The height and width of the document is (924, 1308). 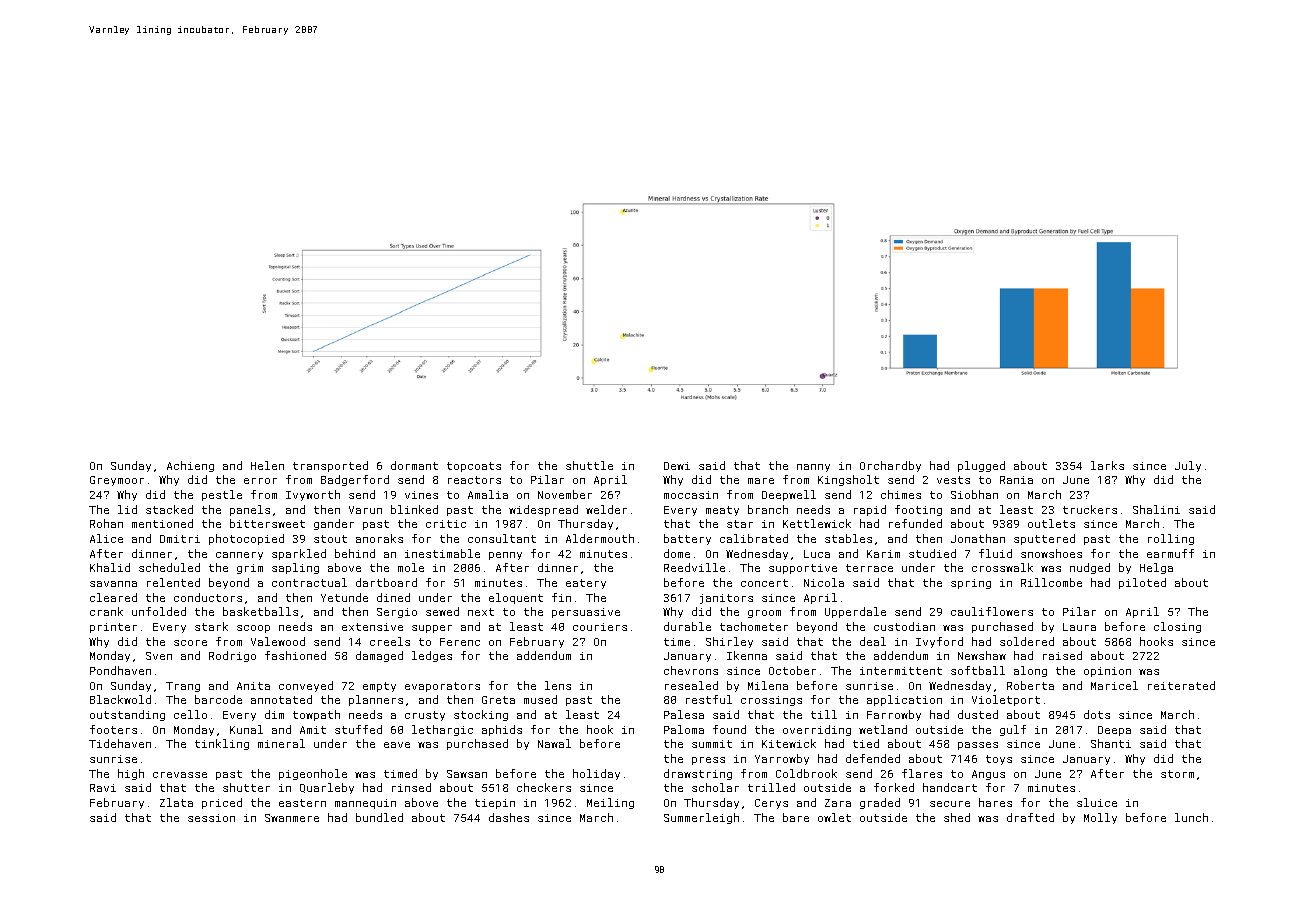 What do you see at coordinates (813, 468) in the document?
I see `nanny` at bounding box center [813, 468].
